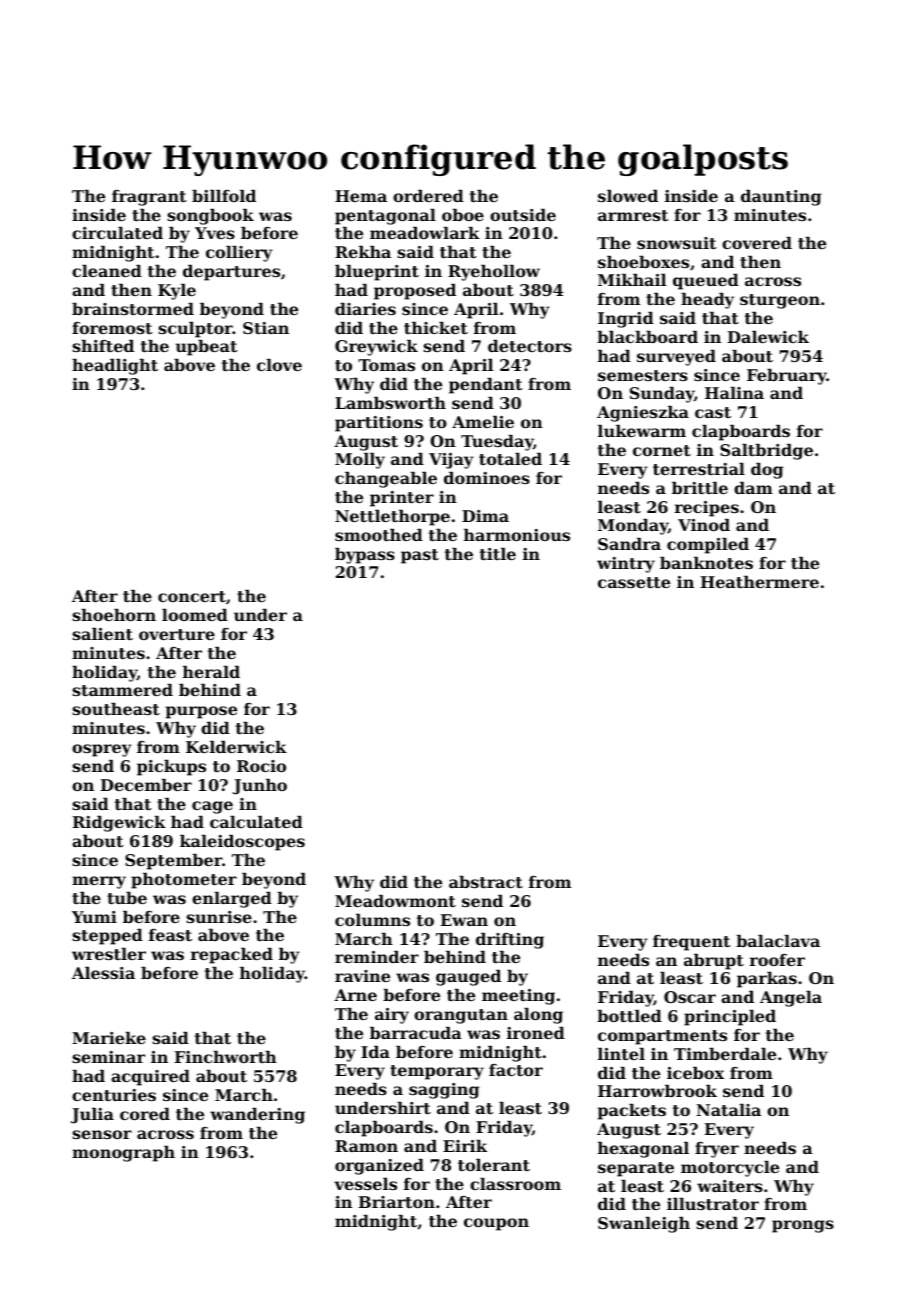 The image size is (908, 1316). What do you see at coordinates (119, 824) in the screenshot?
I see `Ridgewick` at bounding box center [119, 824].
